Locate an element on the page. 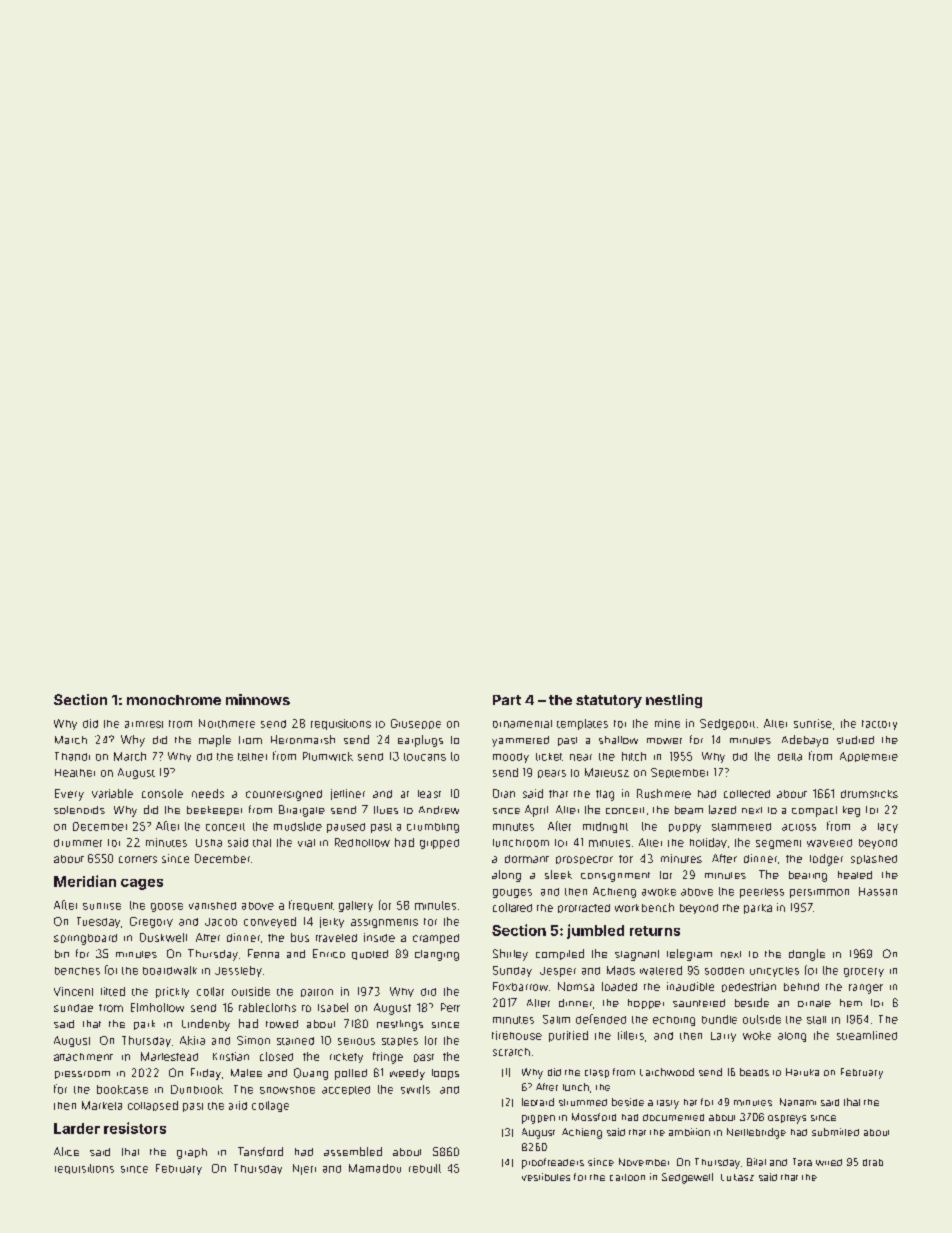 The height and width of the image is (1233, 952). Simon is located at coordinates (253, 1040).
